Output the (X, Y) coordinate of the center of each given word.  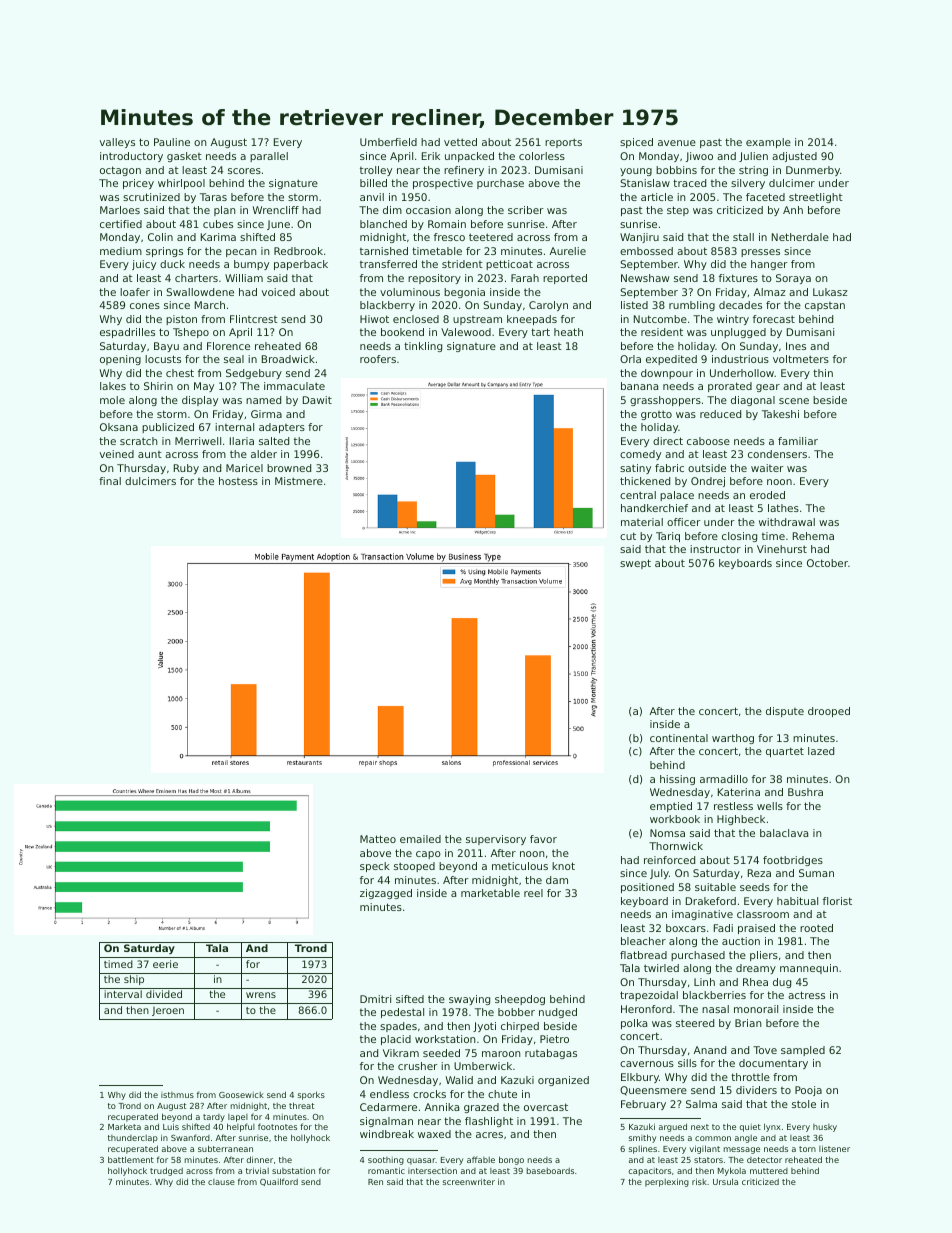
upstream (477, 320)
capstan (825, 306)
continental (679, 738)
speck (375, 867)
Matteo (378, 839)
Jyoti (484, 1027)
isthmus (177, 1095)
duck (172, 264)
